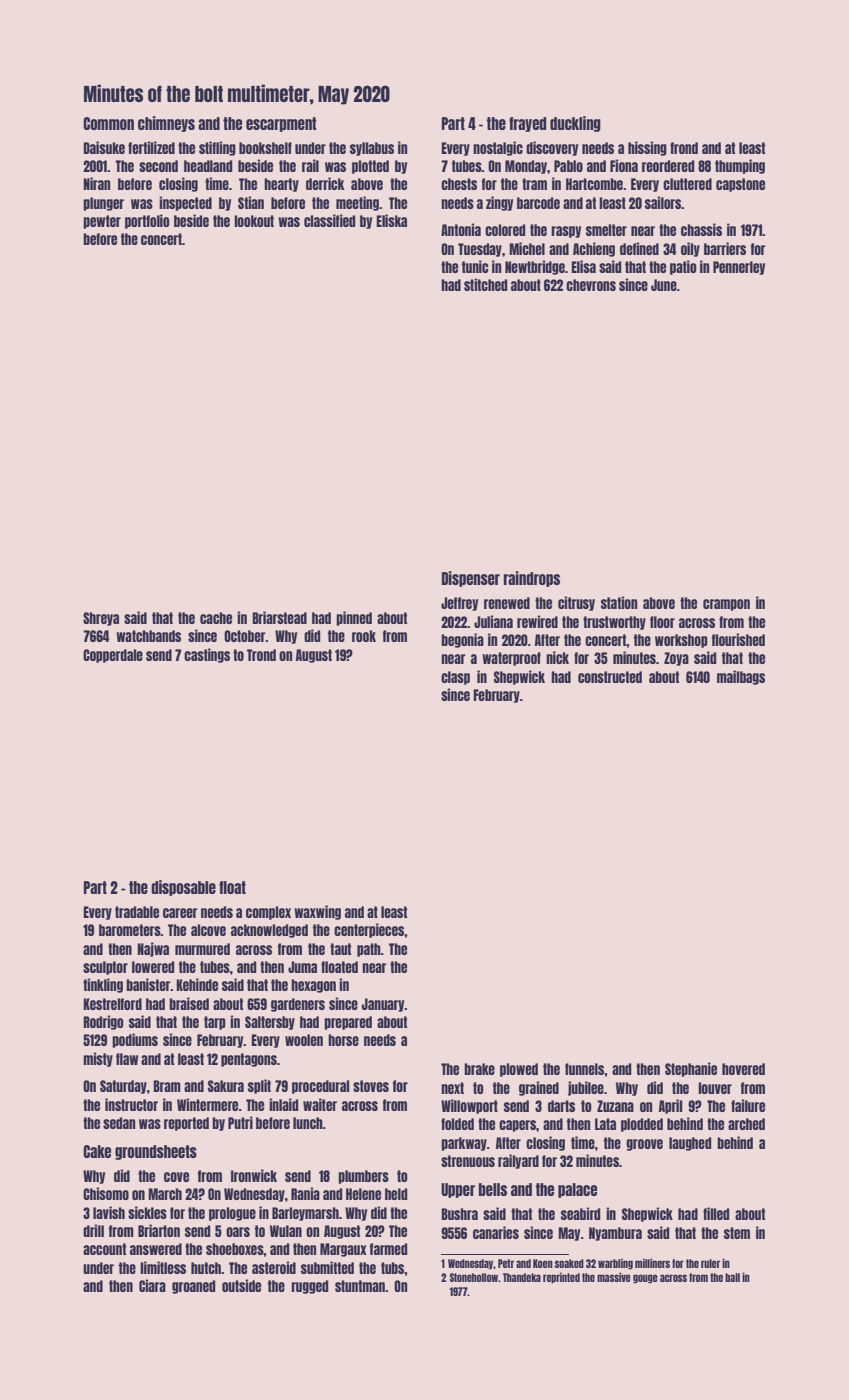  I want to click on sailors, so click(663, 202).
